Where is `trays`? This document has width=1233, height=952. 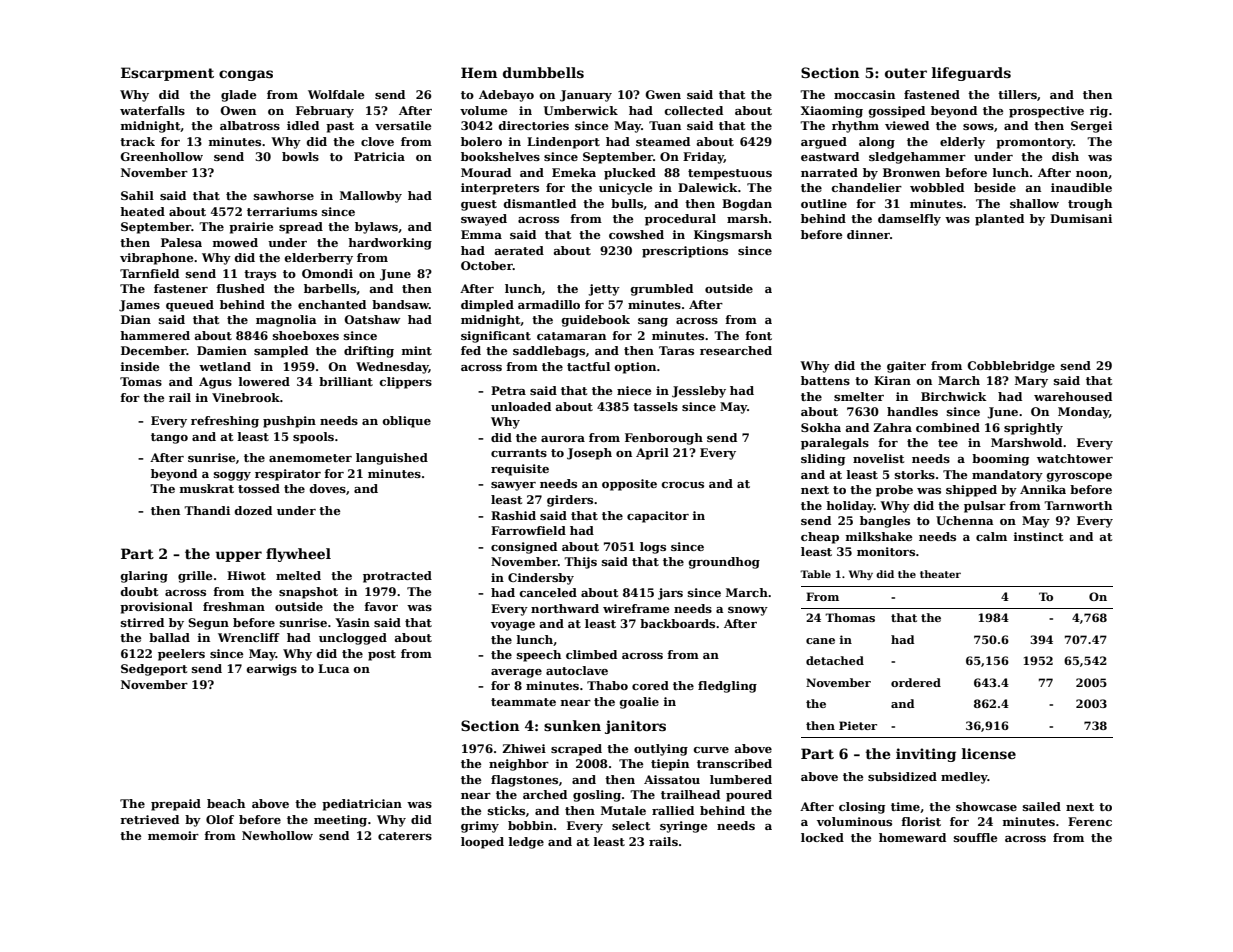
trays is located at coordinates (260, 275).
